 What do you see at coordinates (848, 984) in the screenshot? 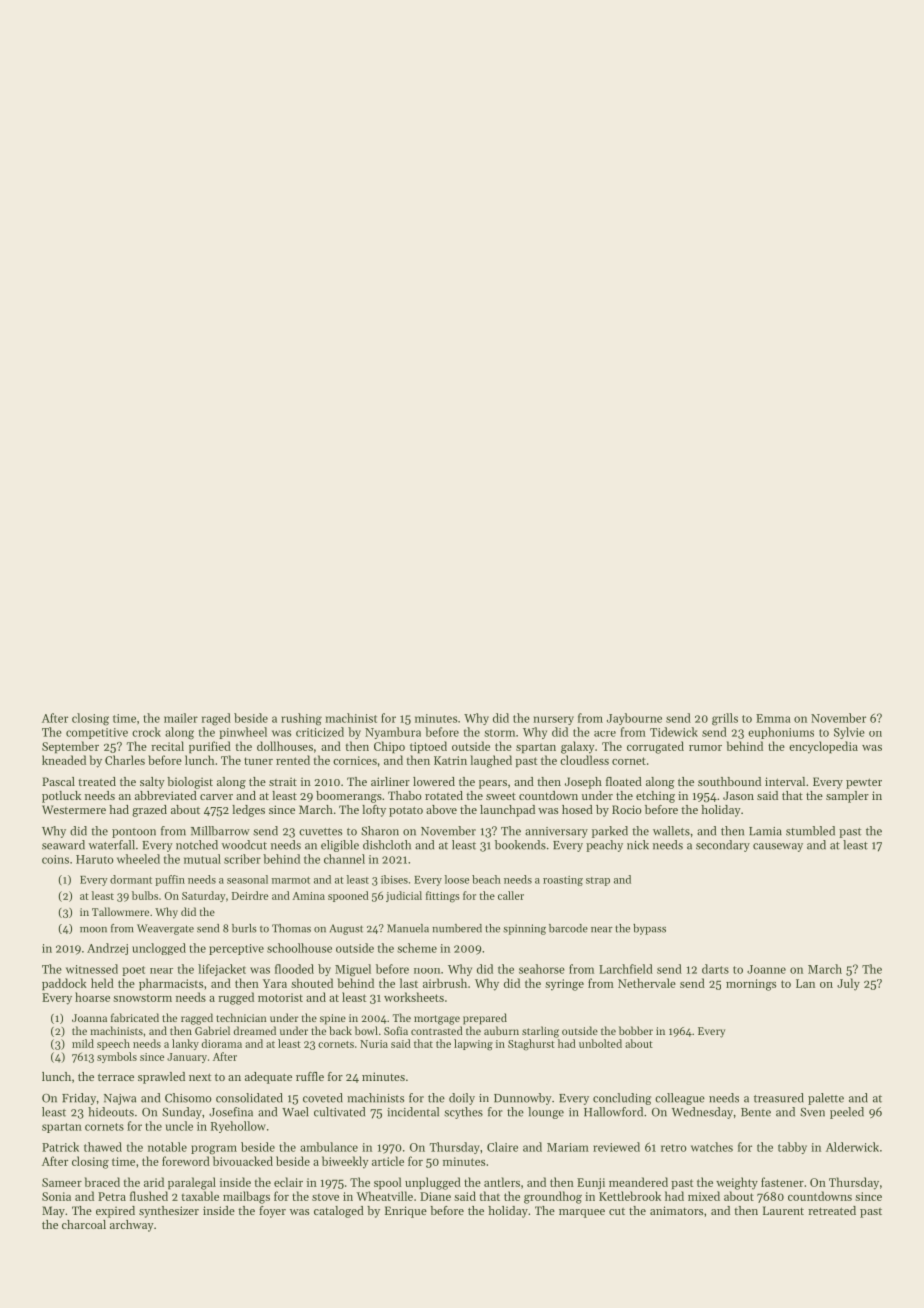
I see `July` at bounding box center [848, 984].
